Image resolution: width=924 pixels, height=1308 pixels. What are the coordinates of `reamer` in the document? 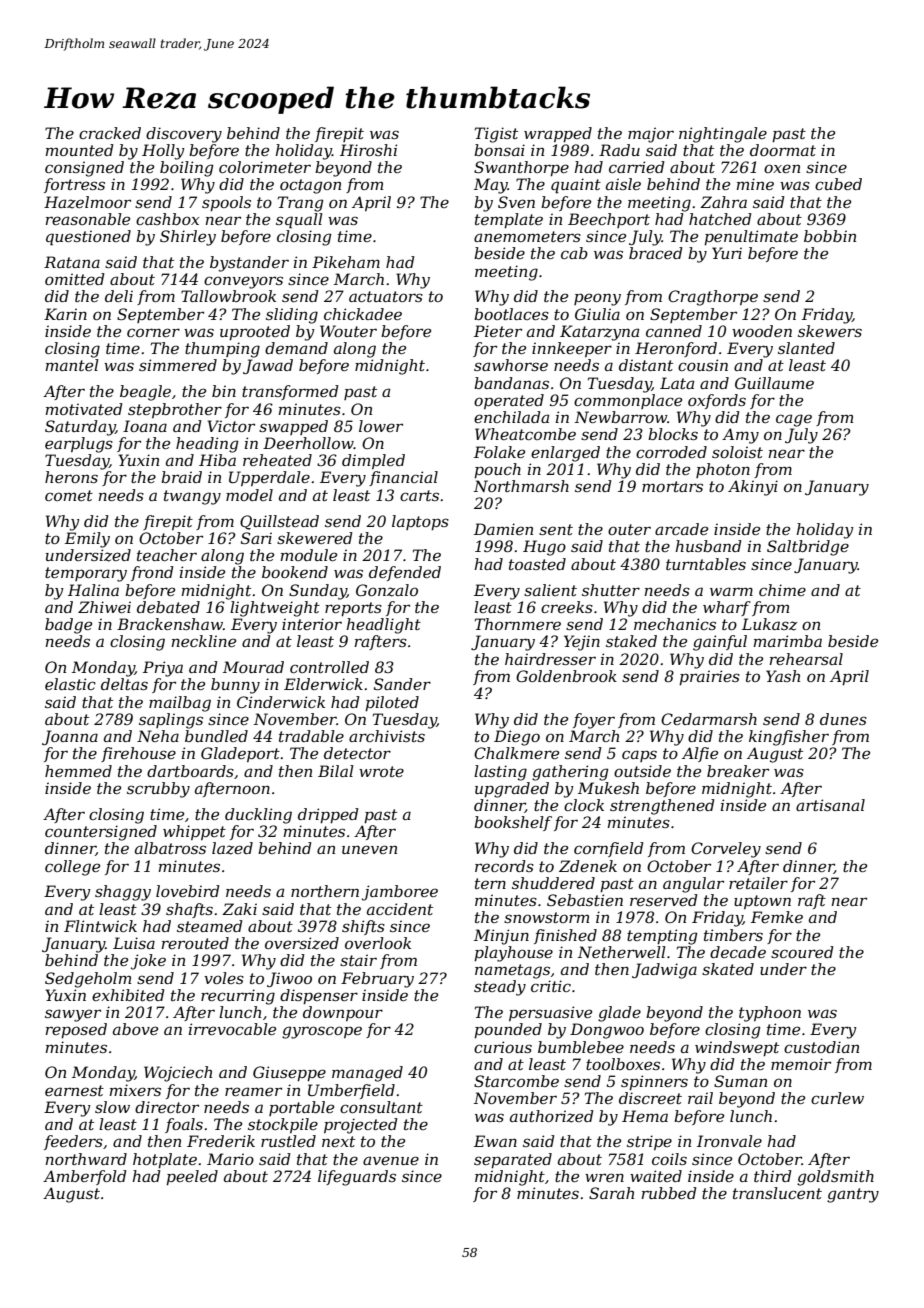 It's located at (253, 1091).
